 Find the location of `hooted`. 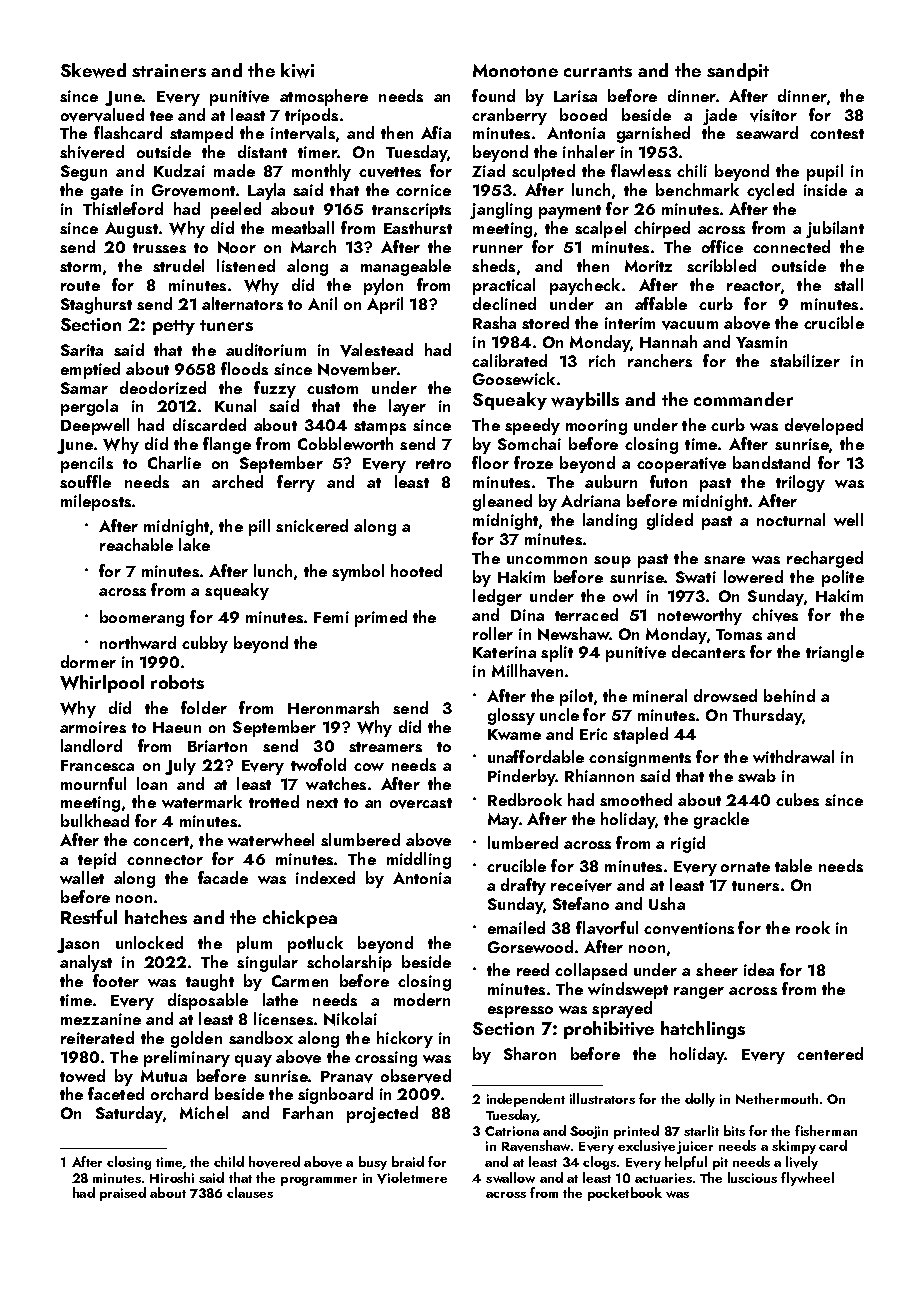

hooted is located at coordinates (416, 570).
